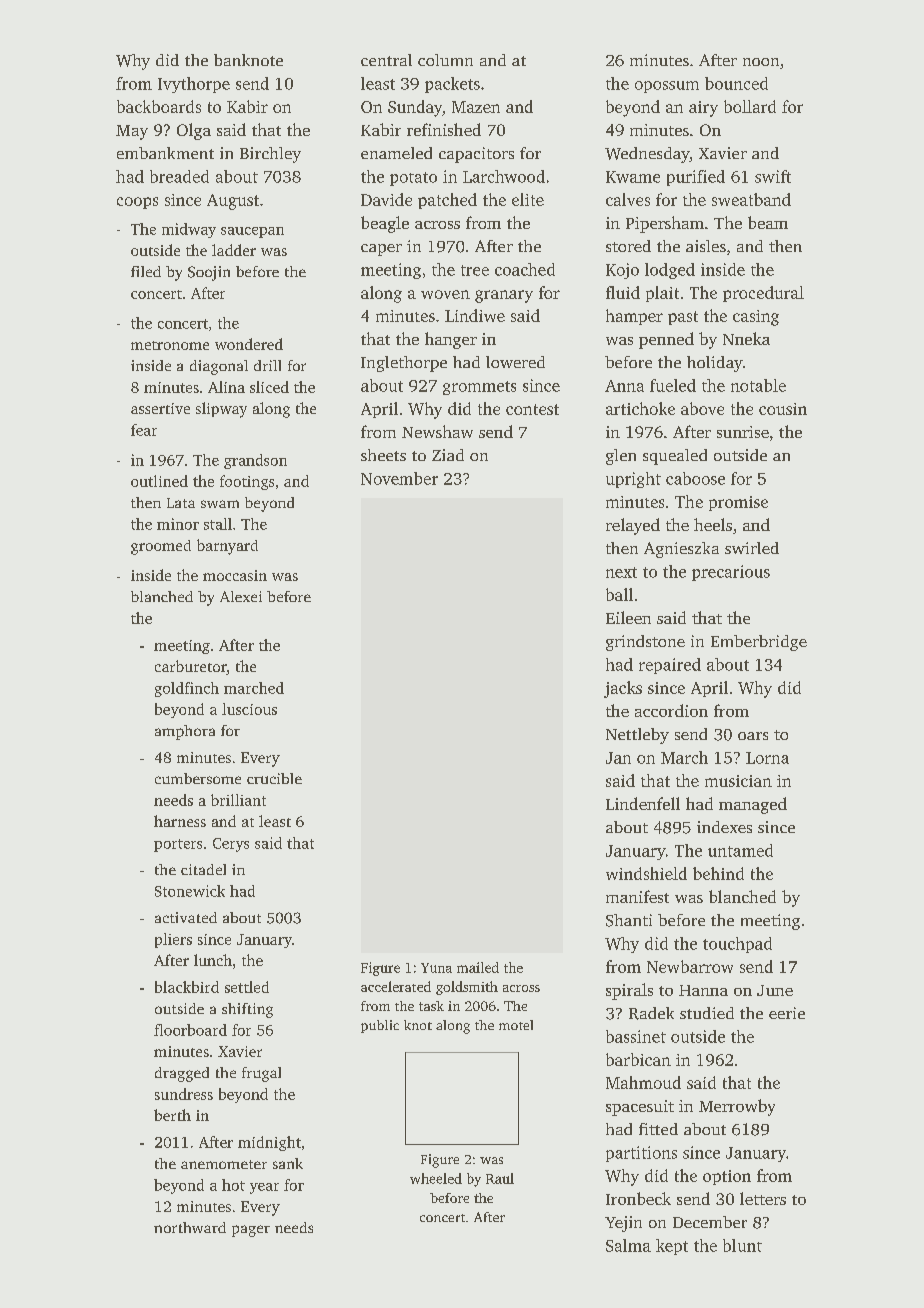 The width and height of the document is (924, 1308). What do you see at coordinates (137, 203) in the document?
I see `coops` at bounding box center [137, 203].
